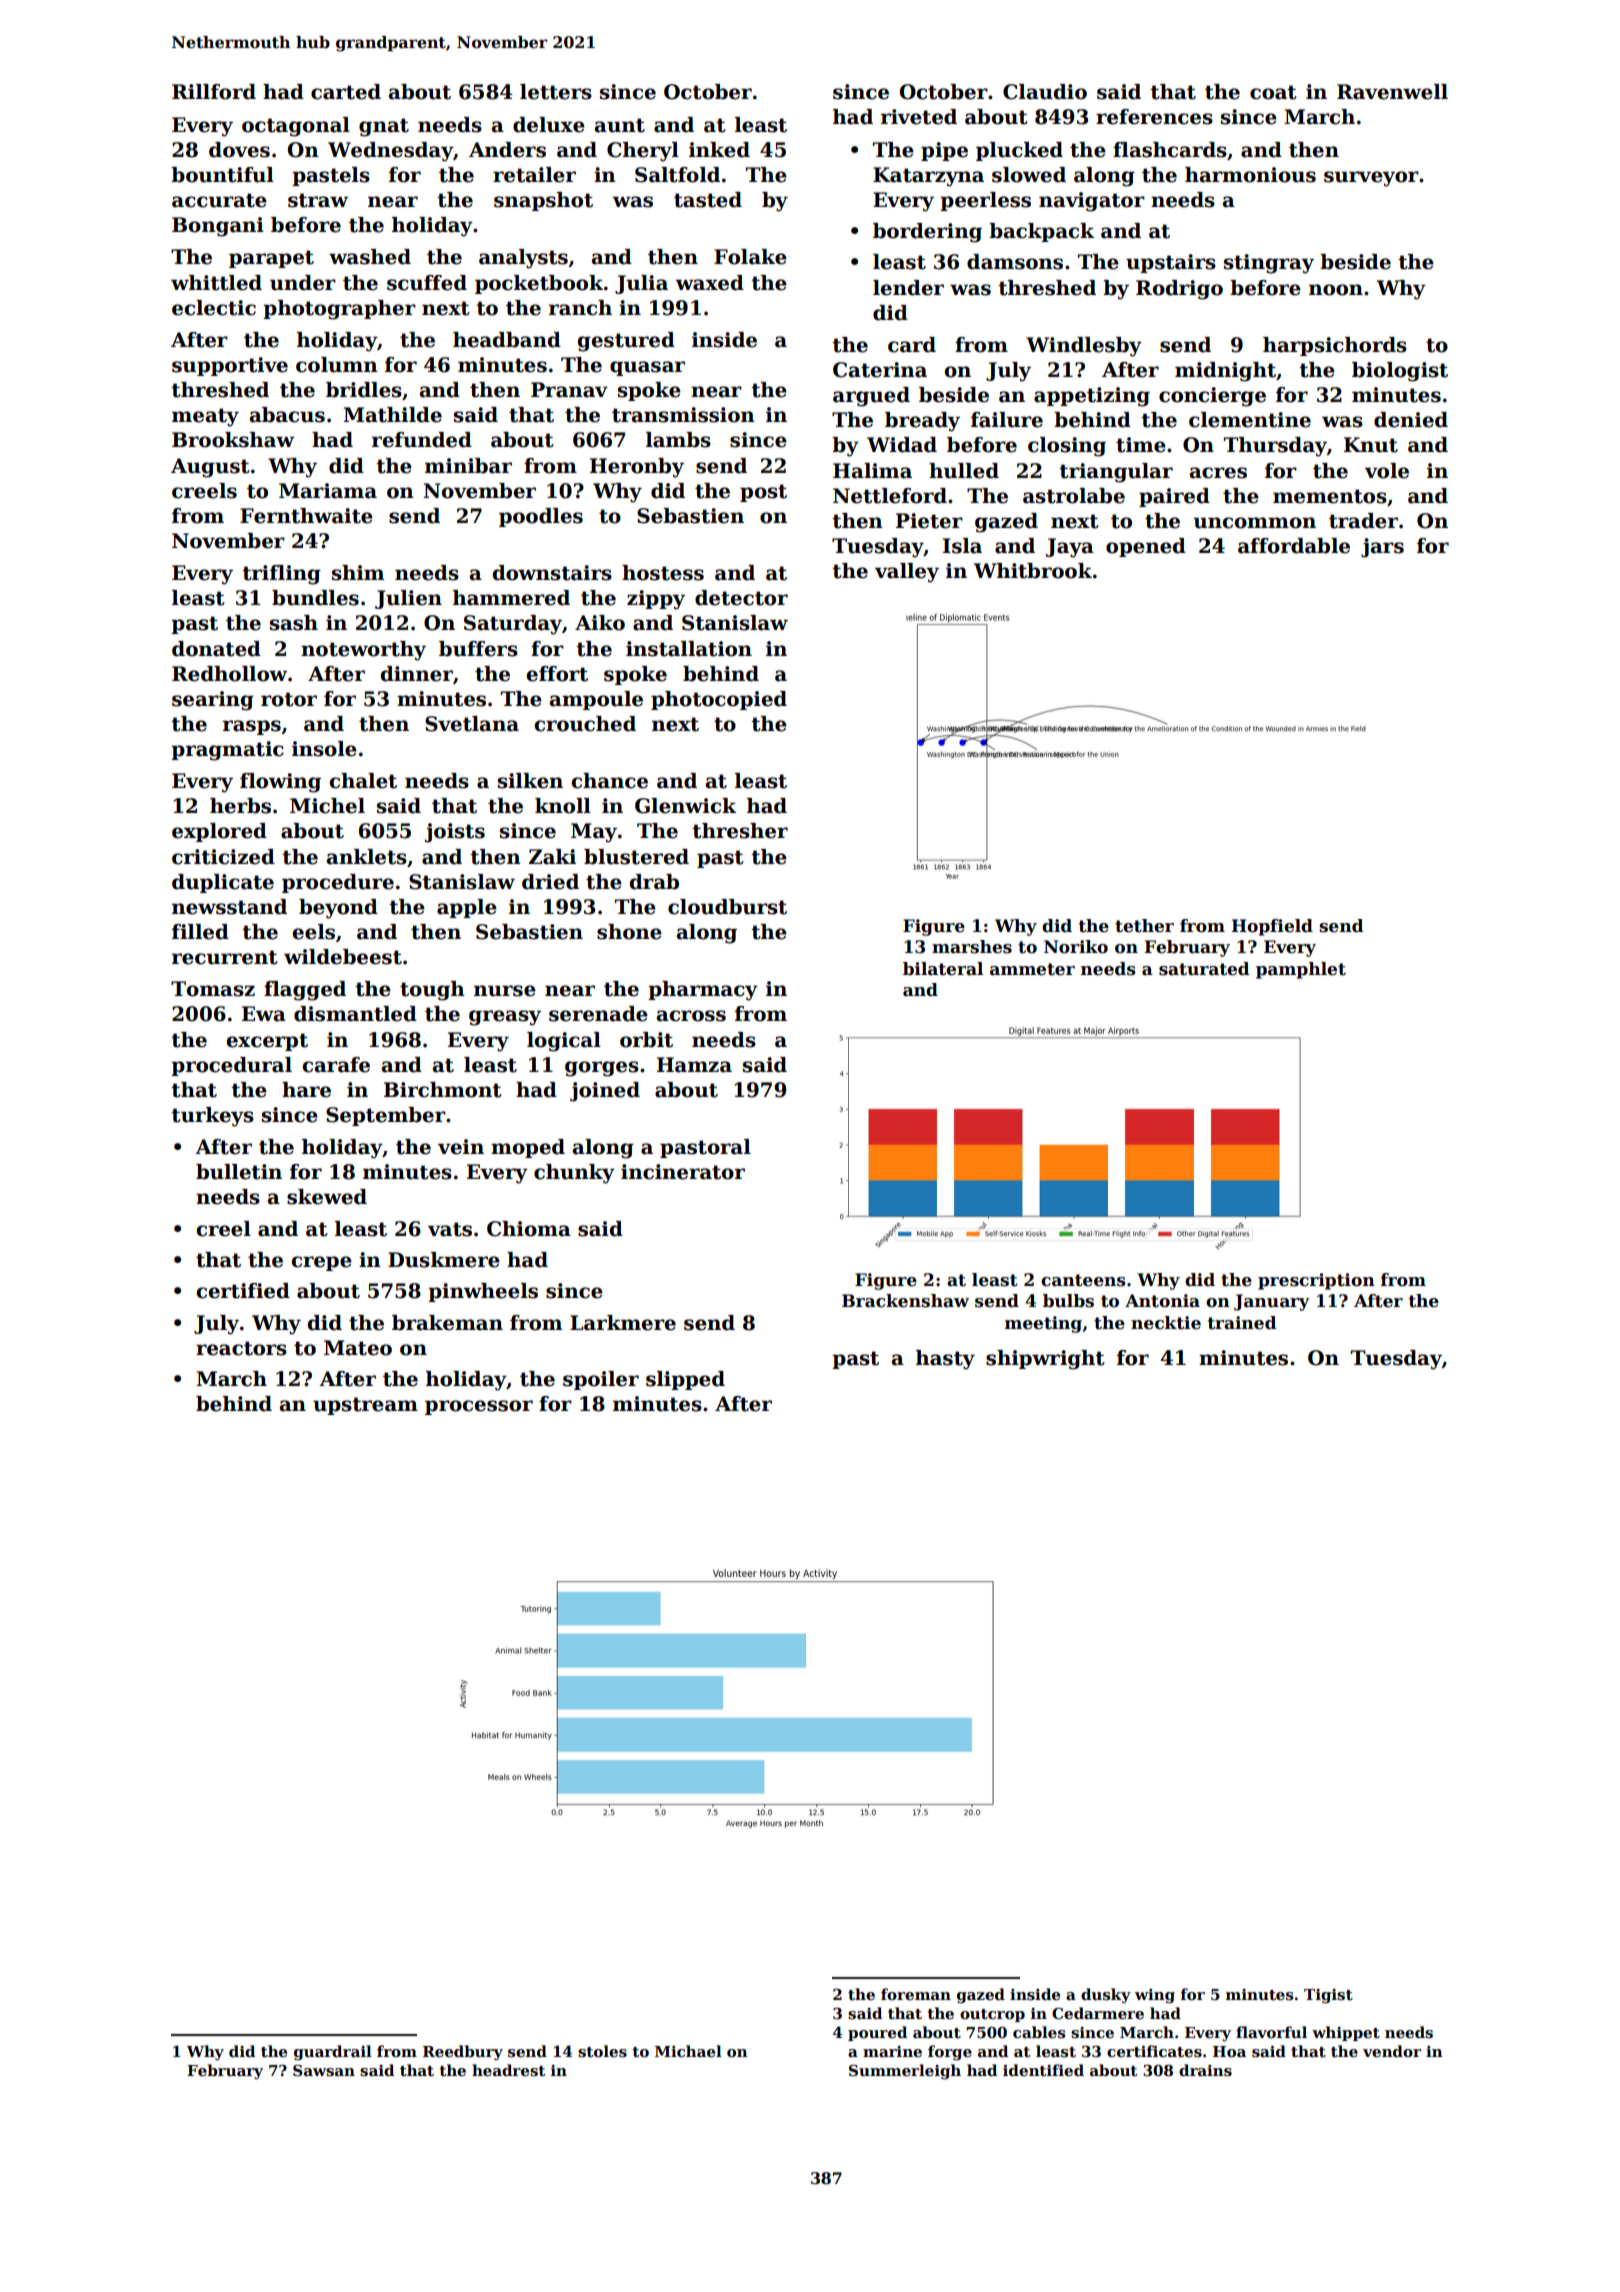 This image has width=1620, height=2292. Describe the element at coordinates (1301, 970) in the image. I see `pamphlet` at that location.
